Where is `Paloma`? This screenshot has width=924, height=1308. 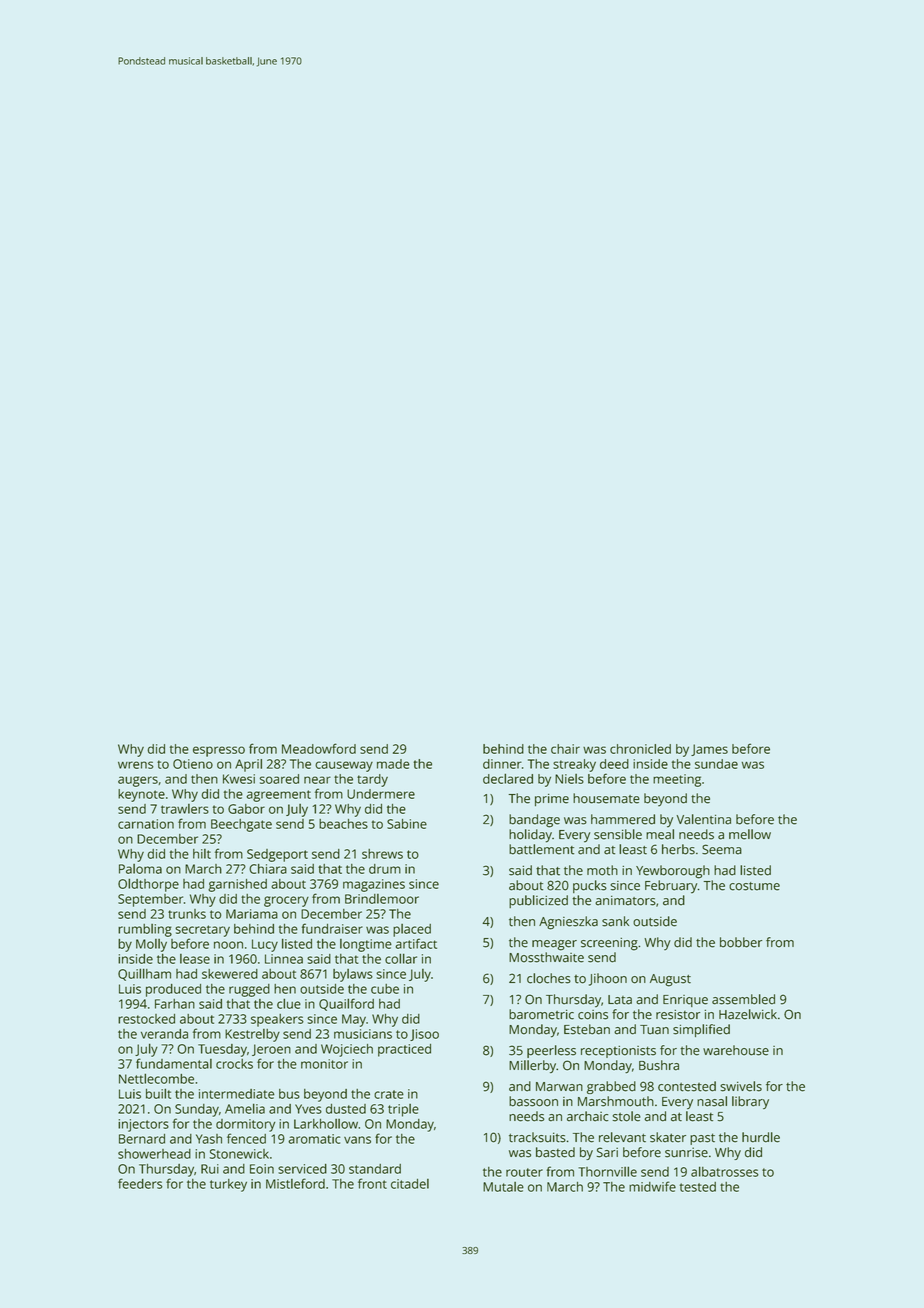 Paloma is located at coordinates (140, 869).
